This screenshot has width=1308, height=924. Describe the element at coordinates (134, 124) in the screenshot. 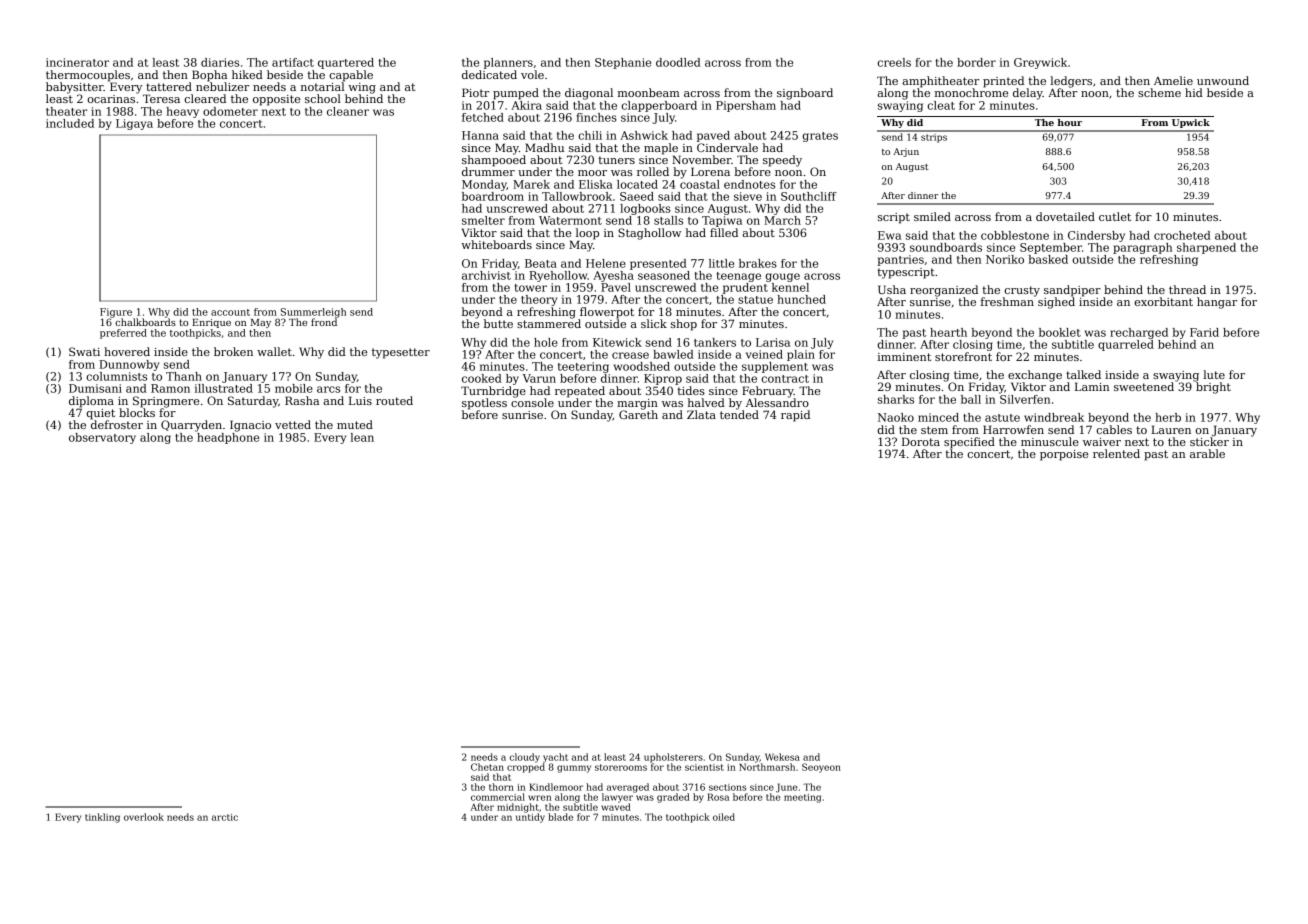

I see `Ligaya` at that location.
